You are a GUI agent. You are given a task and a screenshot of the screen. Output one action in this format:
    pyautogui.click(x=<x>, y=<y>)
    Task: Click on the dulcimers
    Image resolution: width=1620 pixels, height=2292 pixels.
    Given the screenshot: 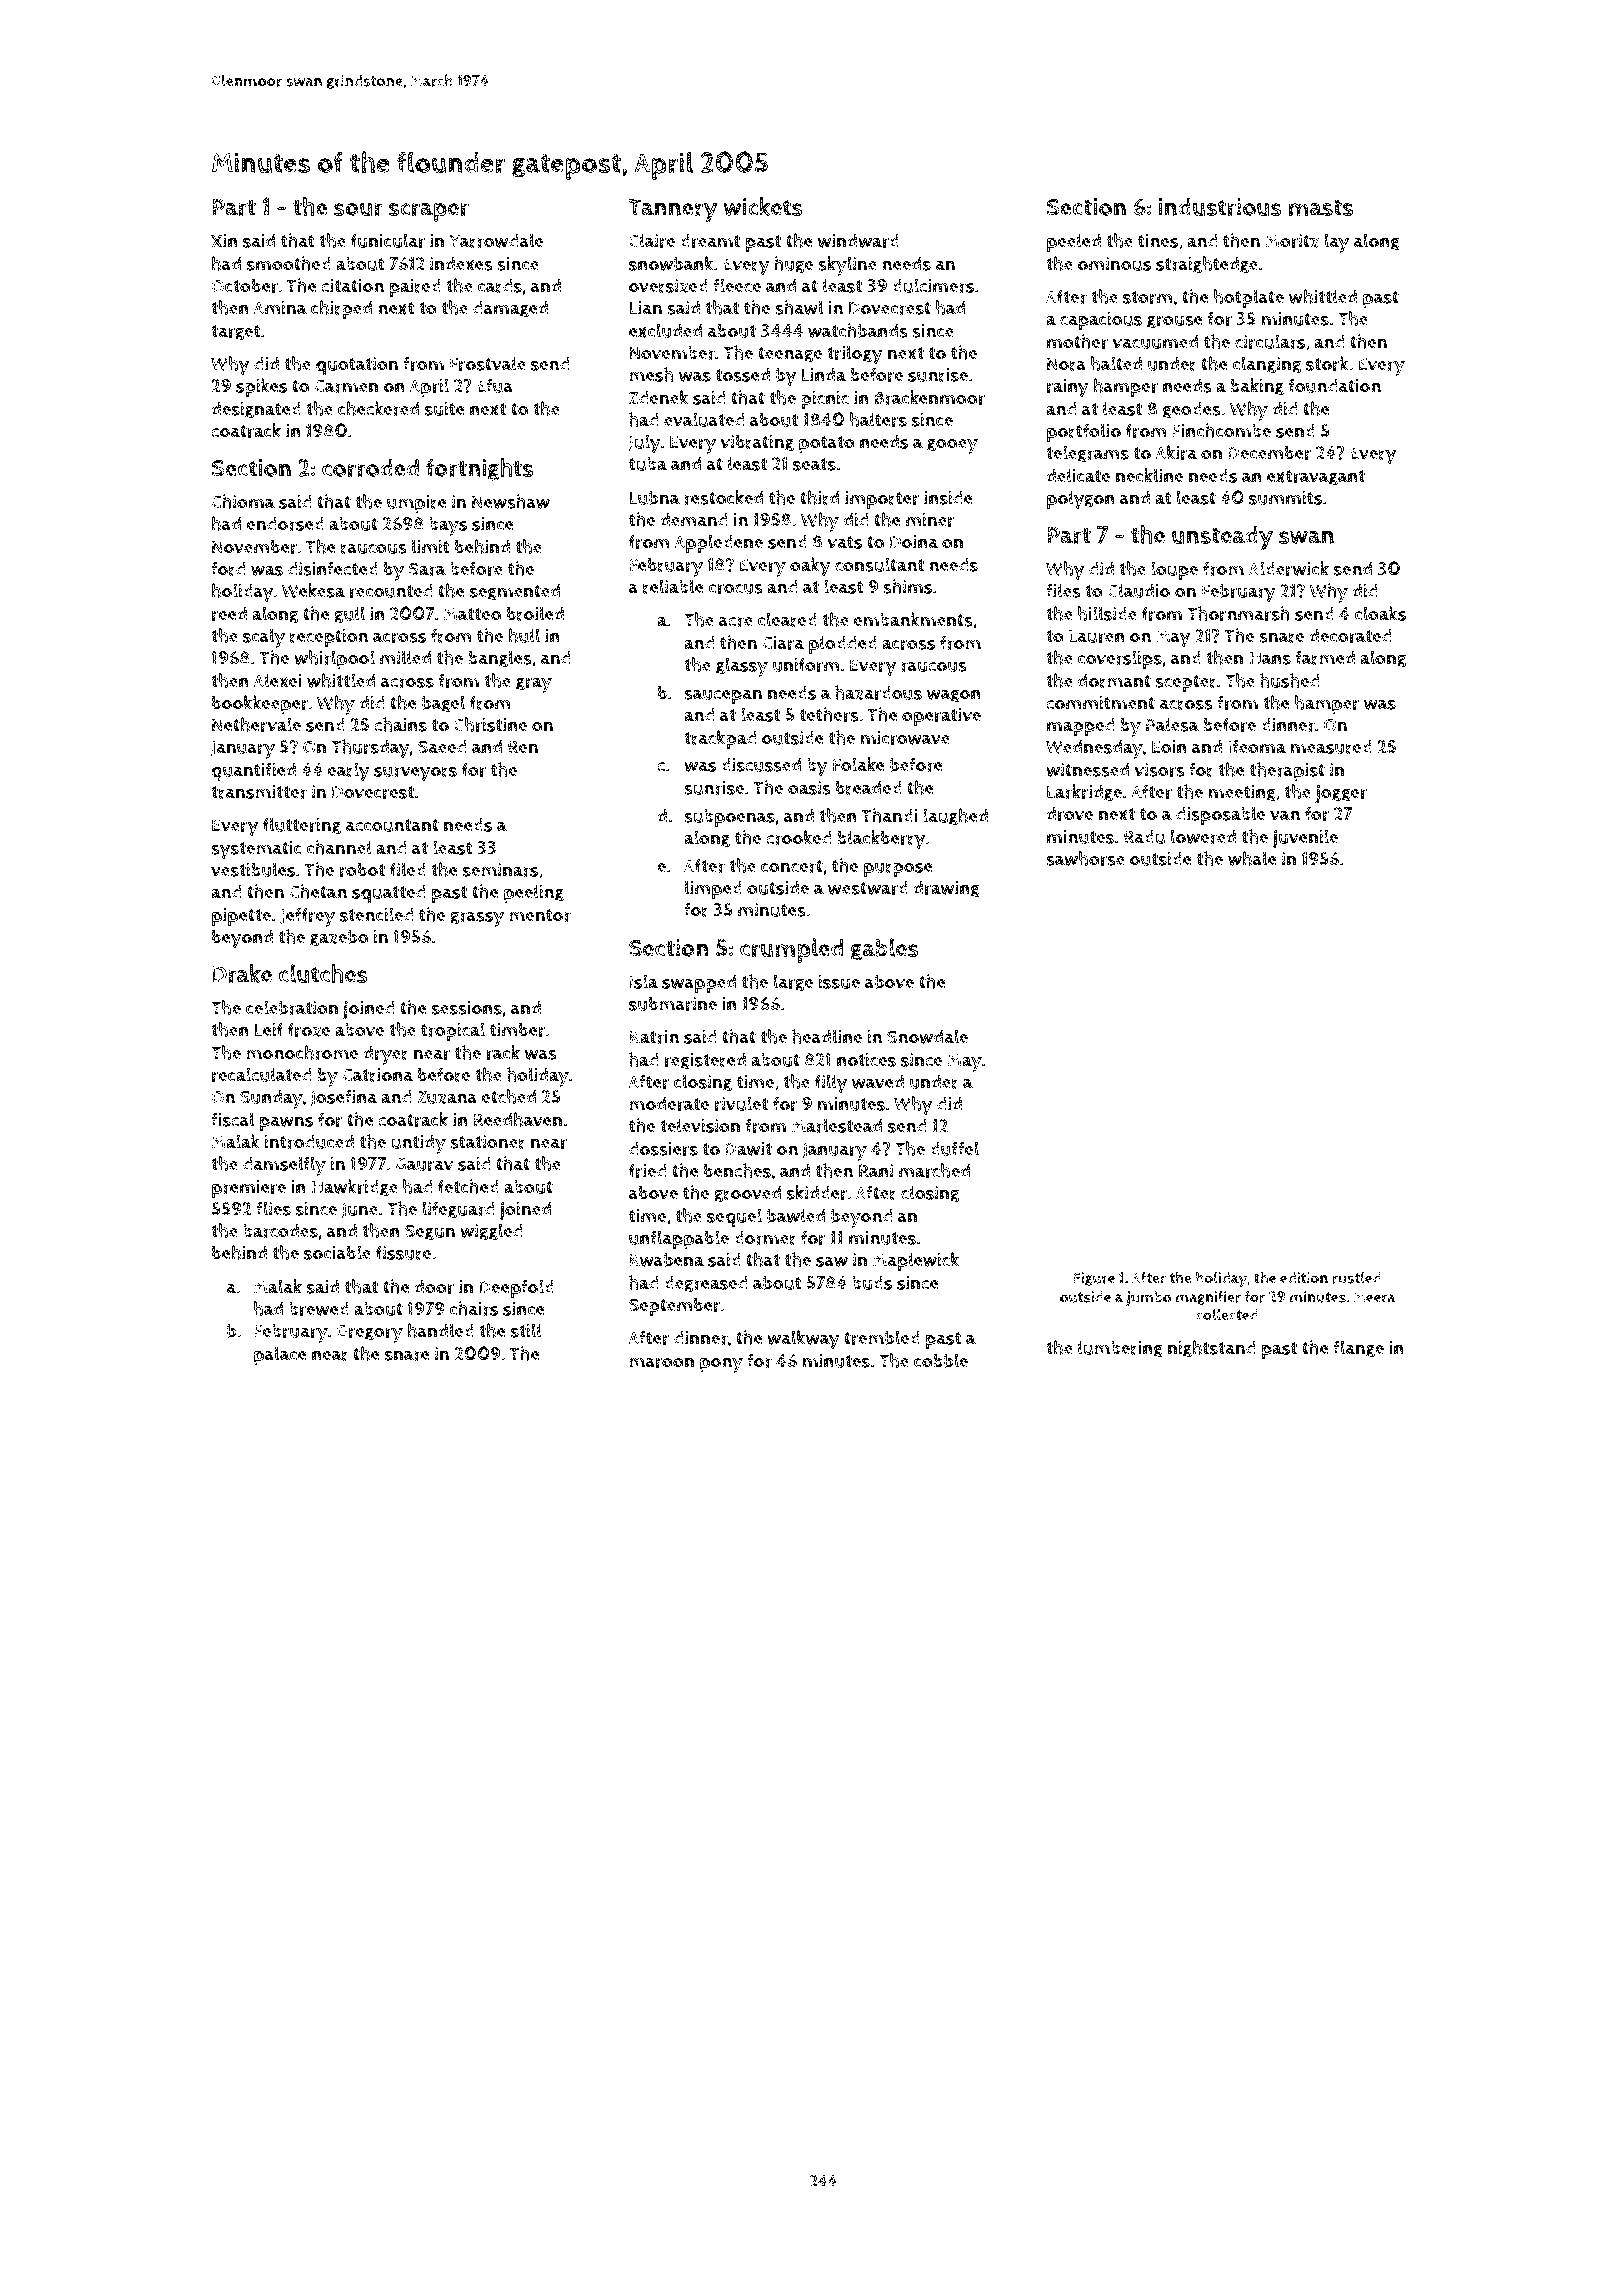 What is the action you would take?
    pyautogui.click(x=933, y=285)
